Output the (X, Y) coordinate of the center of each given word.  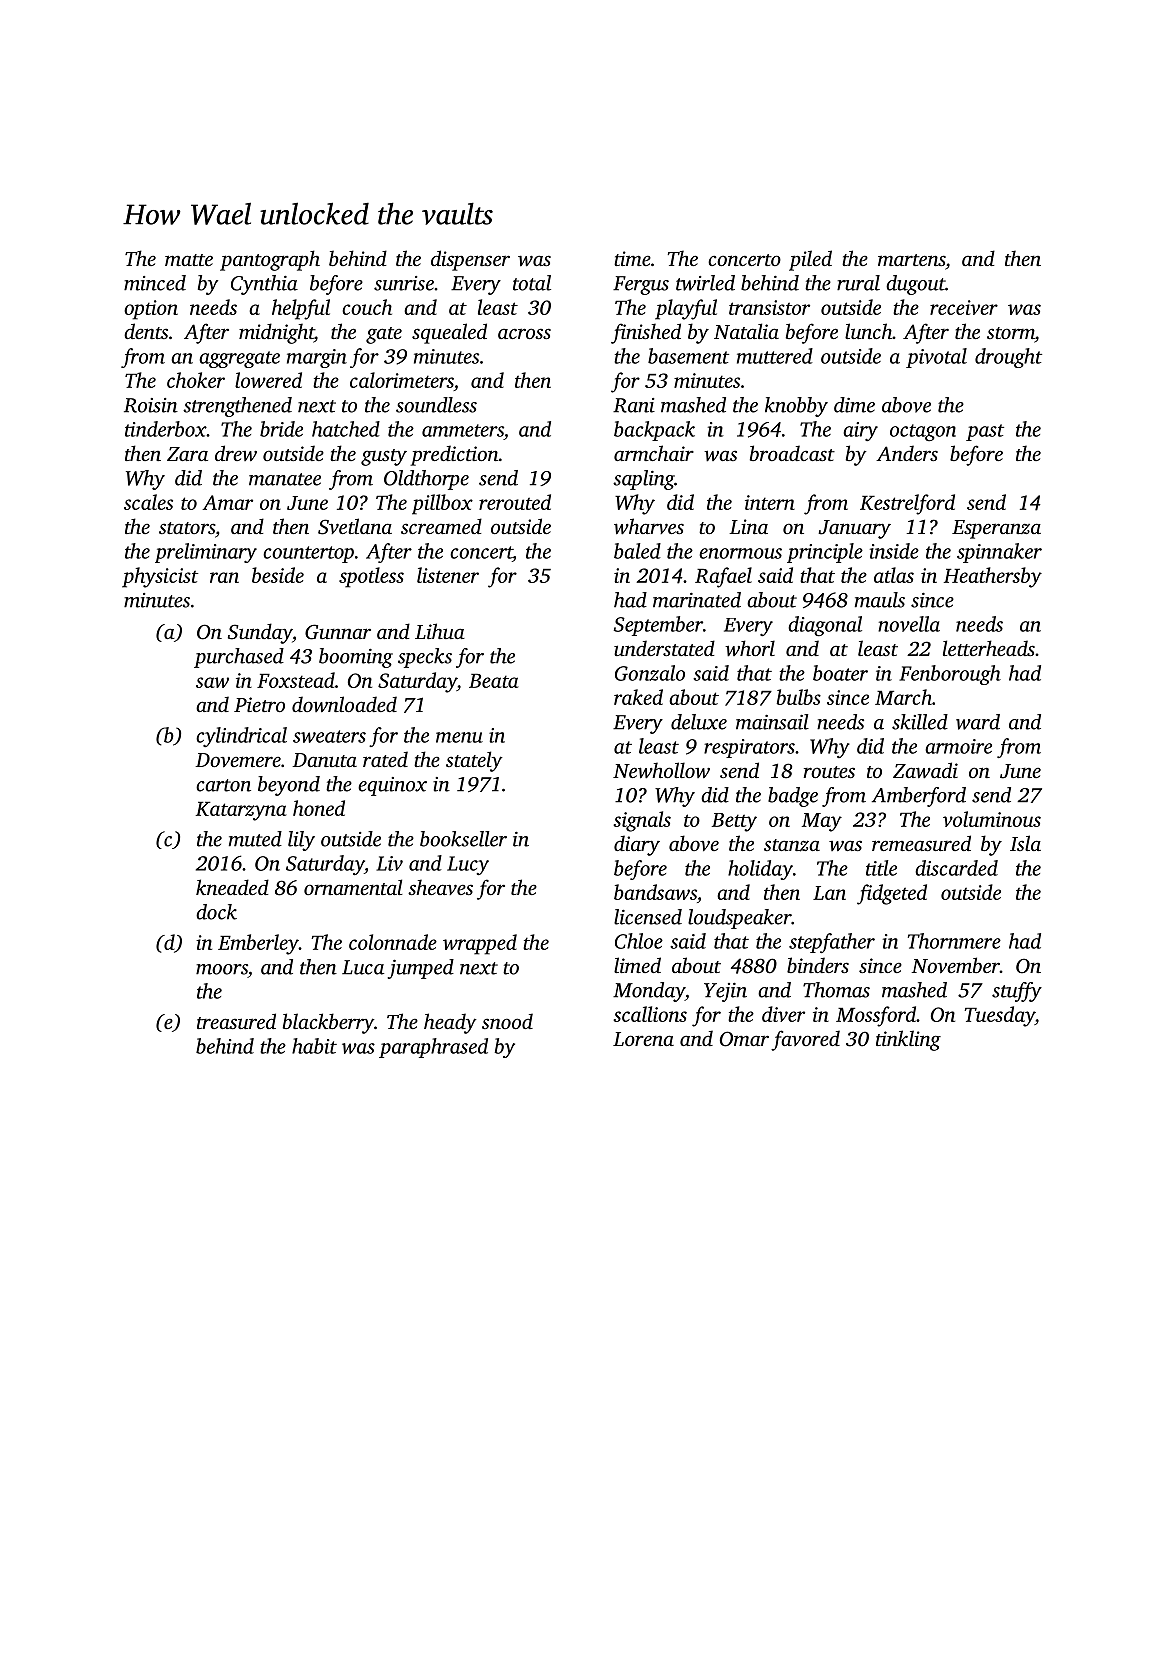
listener (448, 575)
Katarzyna (241, 811)
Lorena (643, 1039)
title (881, 868)
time (632, 258)
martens (911, 260)
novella (909, 624)
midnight (276, 333)
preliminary (206, 553)
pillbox (442, 504)
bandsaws (655, 892)
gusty (384, 457)
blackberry (328, 1023)
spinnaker (999, 553)
